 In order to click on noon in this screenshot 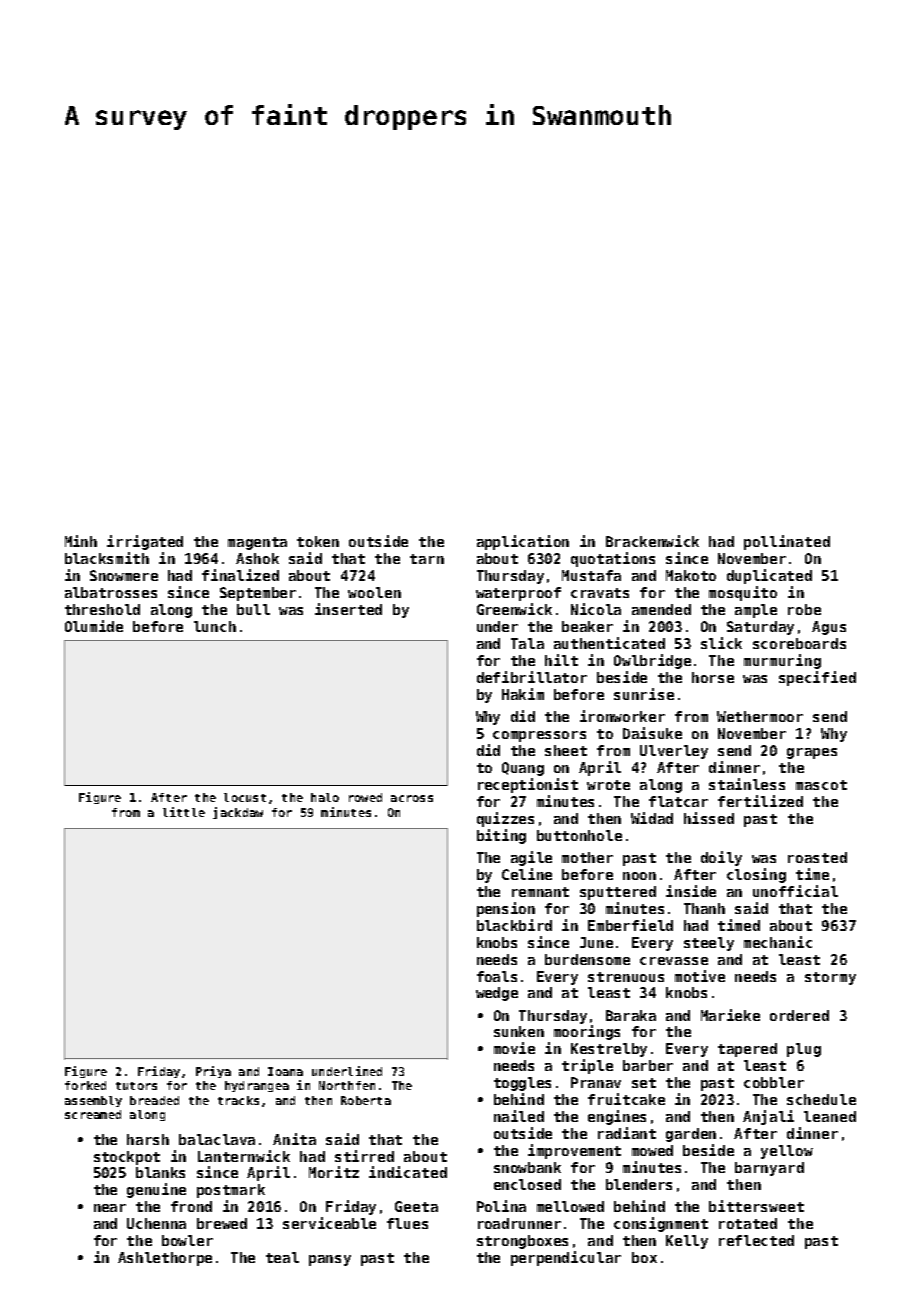, I will do `click(639, 876)`.
